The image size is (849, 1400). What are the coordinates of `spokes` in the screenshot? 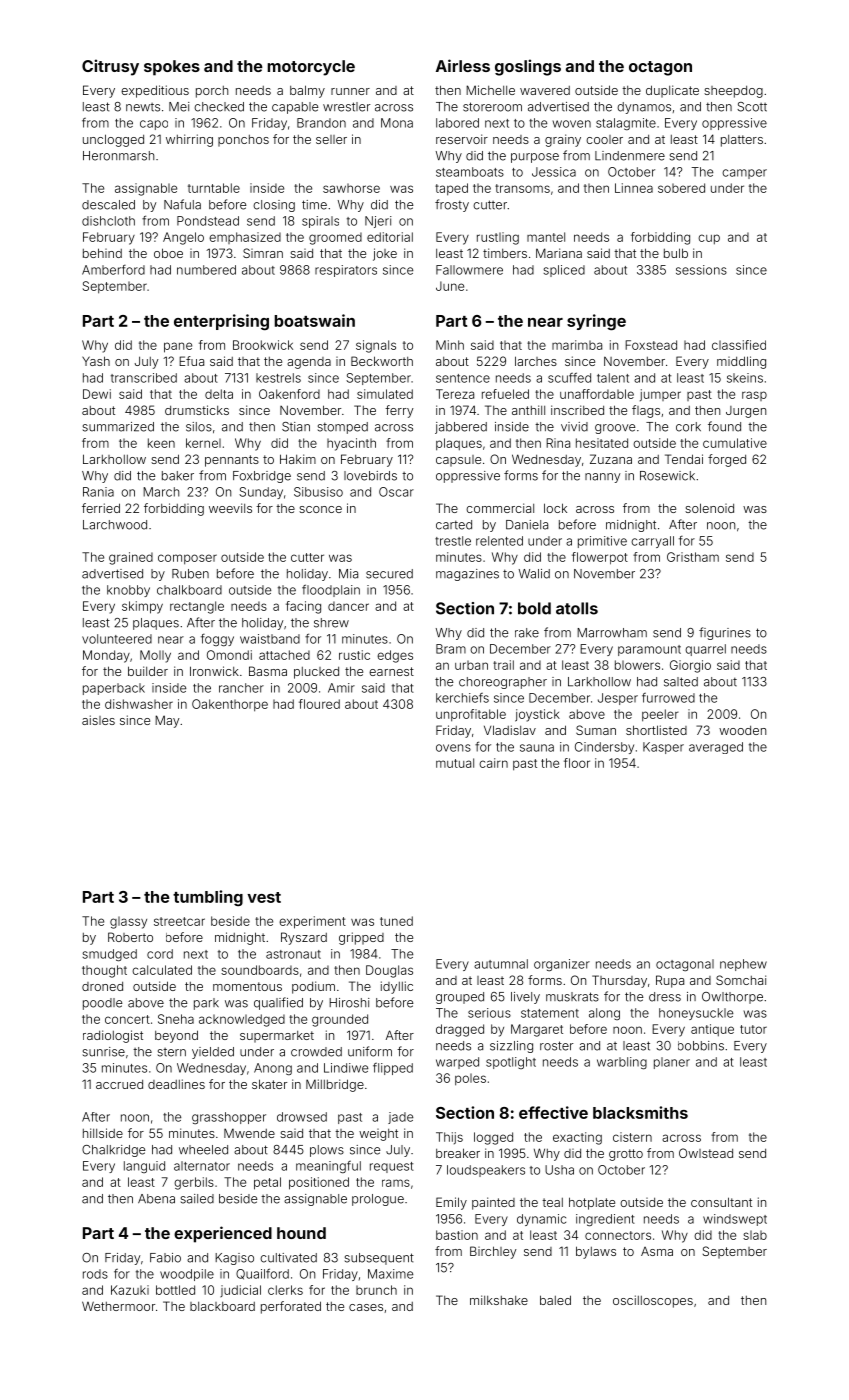 It's located at (172, 68).
